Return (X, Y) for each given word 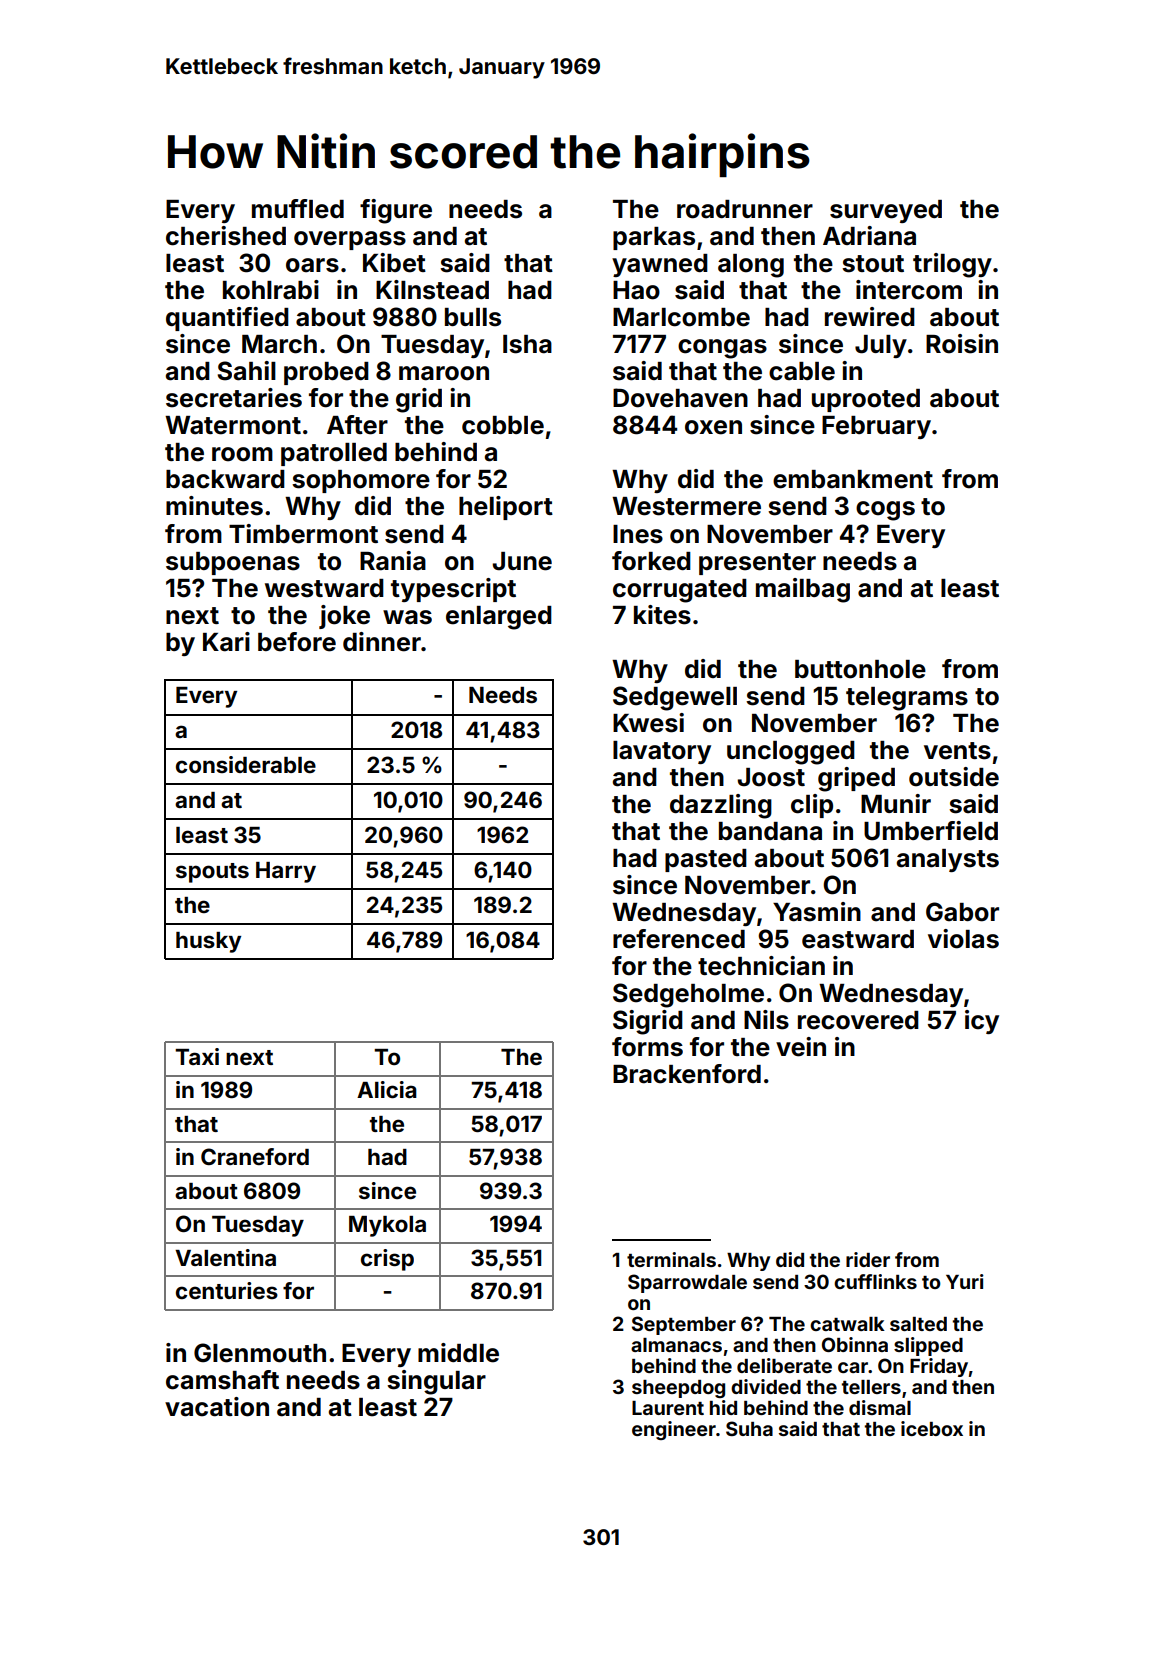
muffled (298, 209)
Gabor (962, 912)
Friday (939, 1367)
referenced (679, 939)
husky (208, 942)
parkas (654, 238)
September (684, 1325)
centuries (227, 1290)
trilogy (952, 265)
